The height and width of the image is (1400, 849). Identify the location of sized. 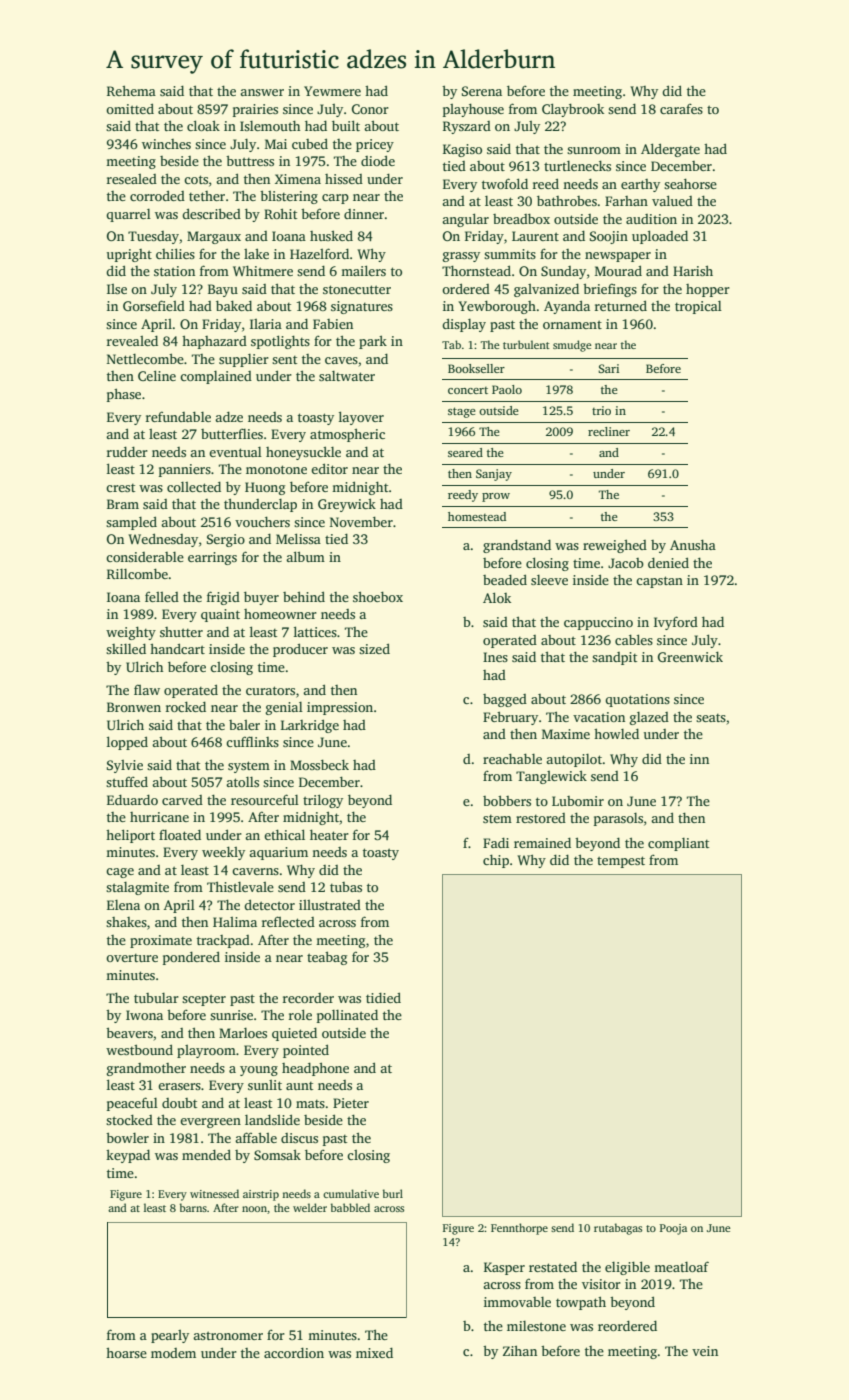
(374, 648).
